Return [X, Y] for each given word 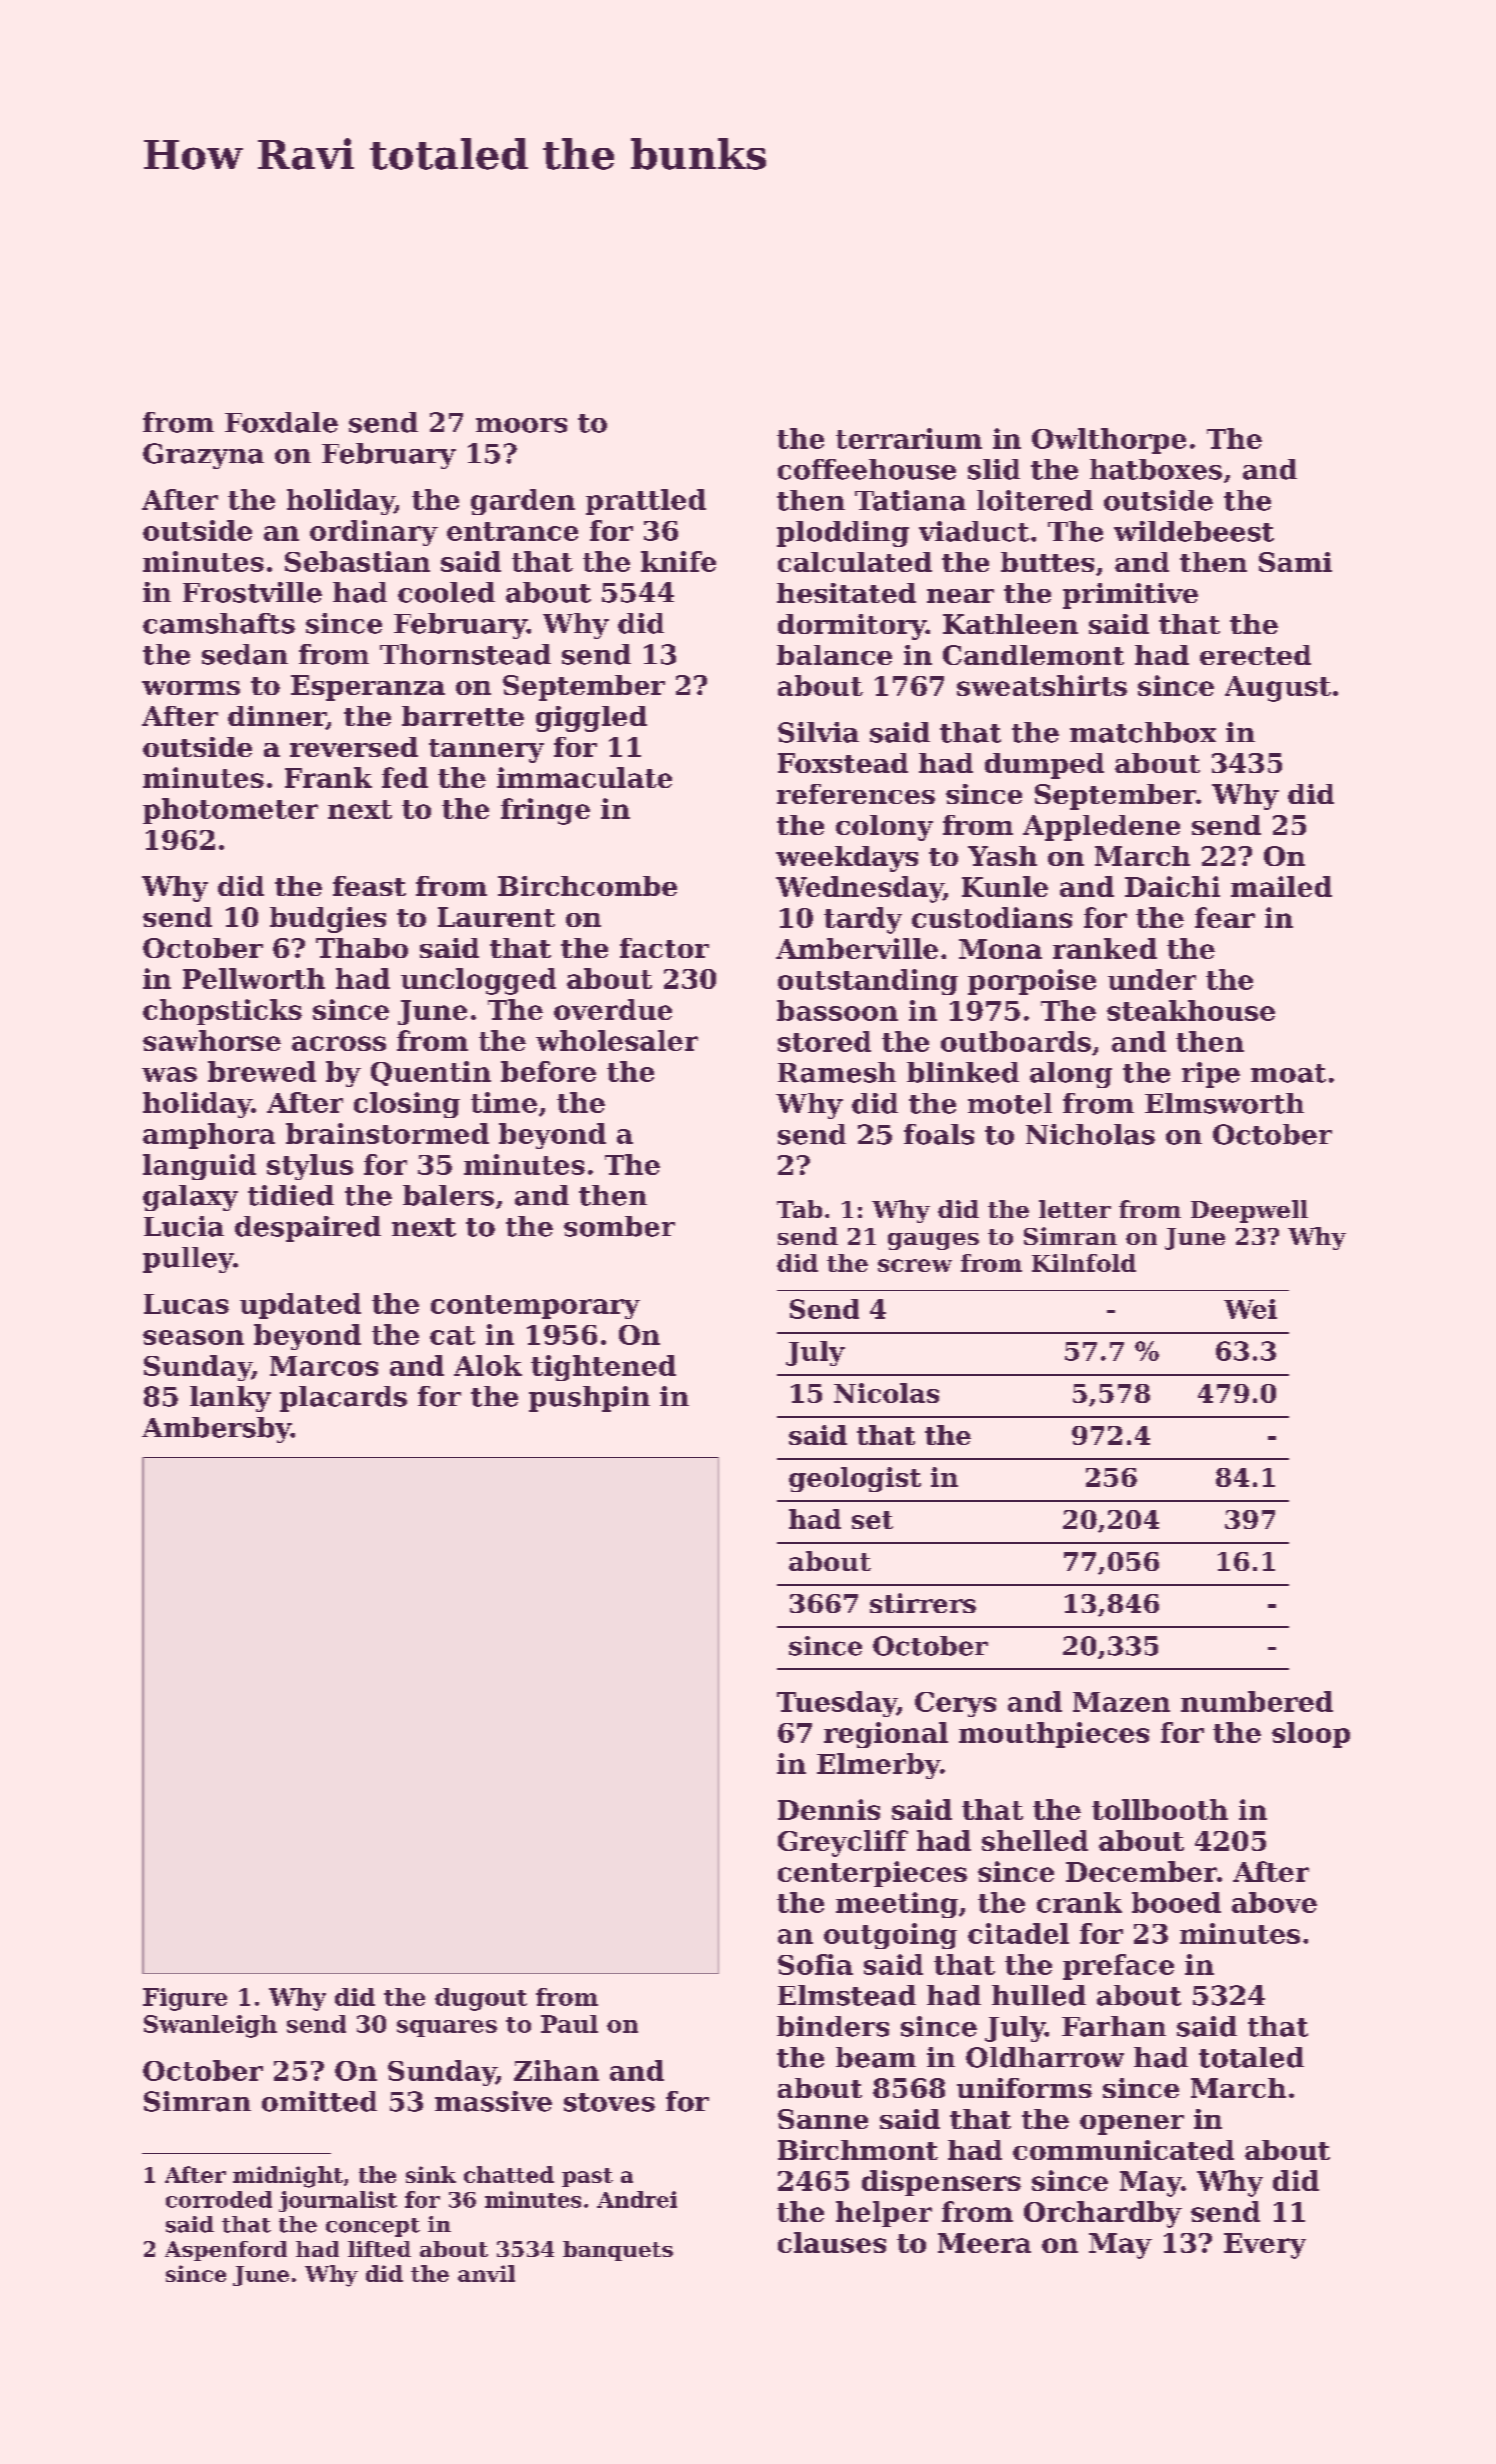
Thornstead [465, 654]
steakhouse [1191, 1010]
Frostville [252, 592]
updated [300, 1306]
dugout [481, 1999]
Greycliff [843, 1843]
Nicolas [886, 1393]
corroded [219, 2199]
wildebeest [1194, 531]
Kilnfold [1084, 1263]
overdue [613, 1009]
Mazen [1121, 1702]
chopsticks [222, 1012]
